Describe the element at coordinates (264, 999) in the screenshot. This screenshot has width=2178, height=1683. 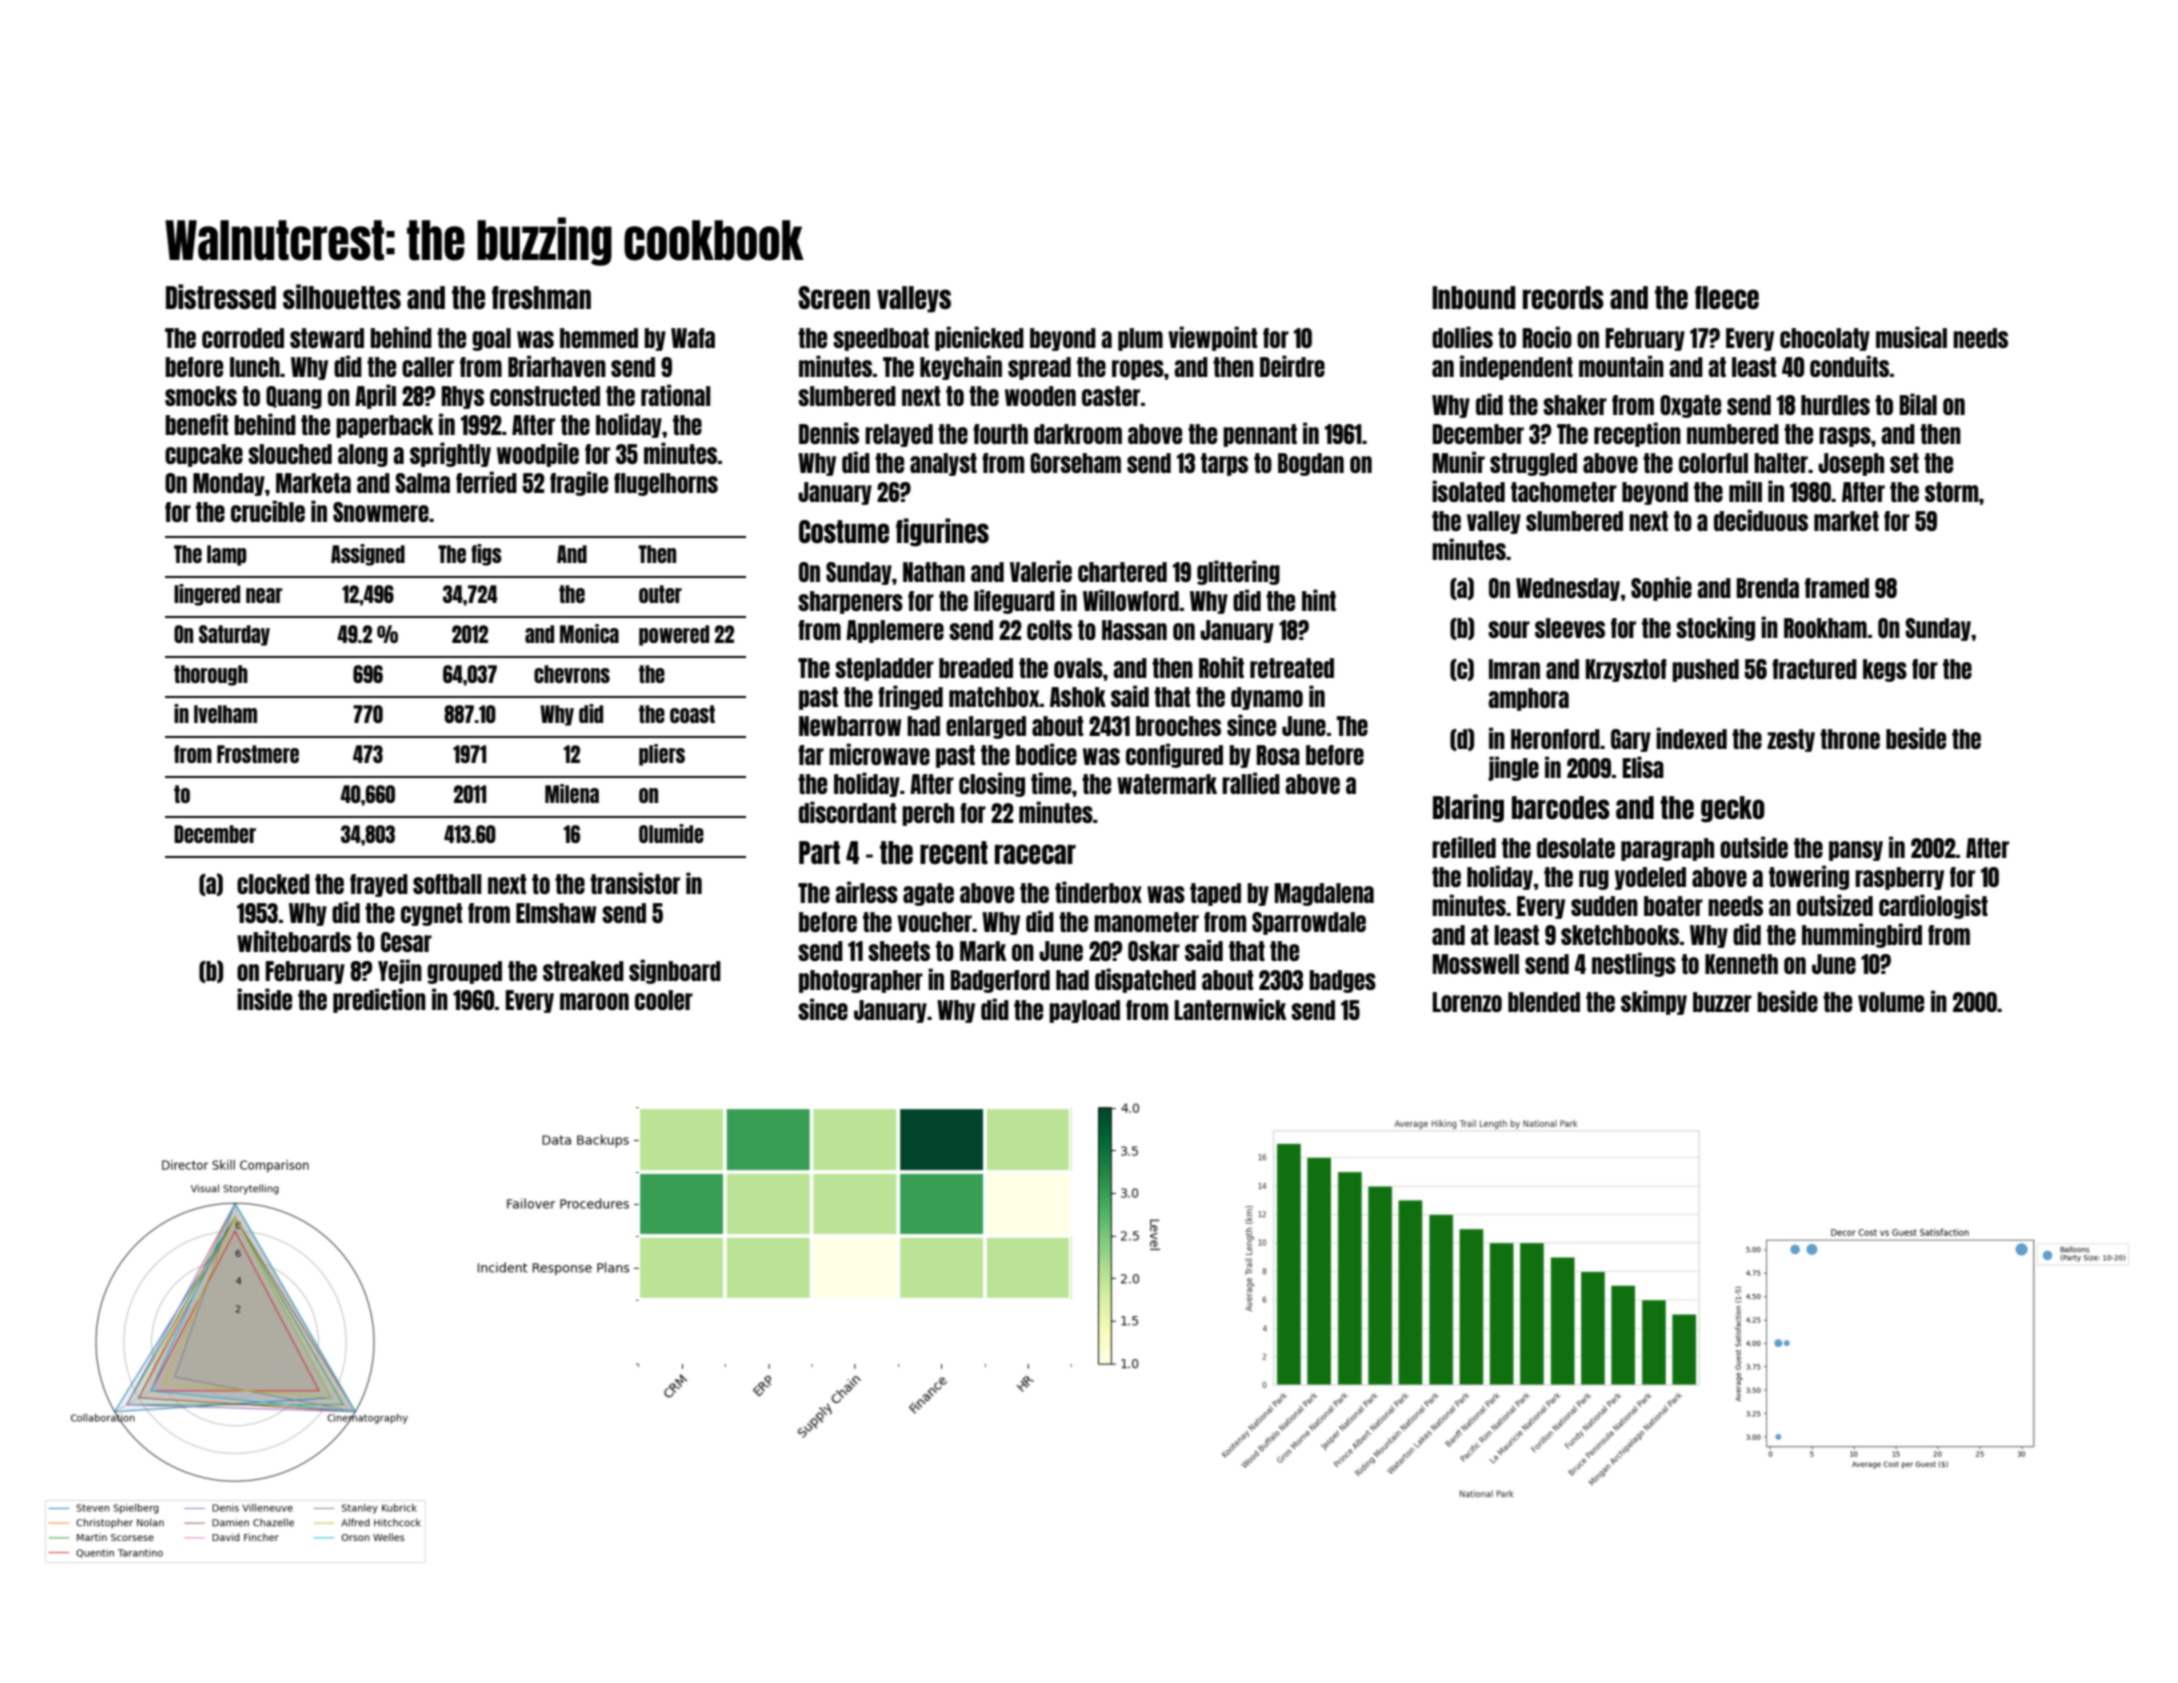
I see `inside` at that location.
